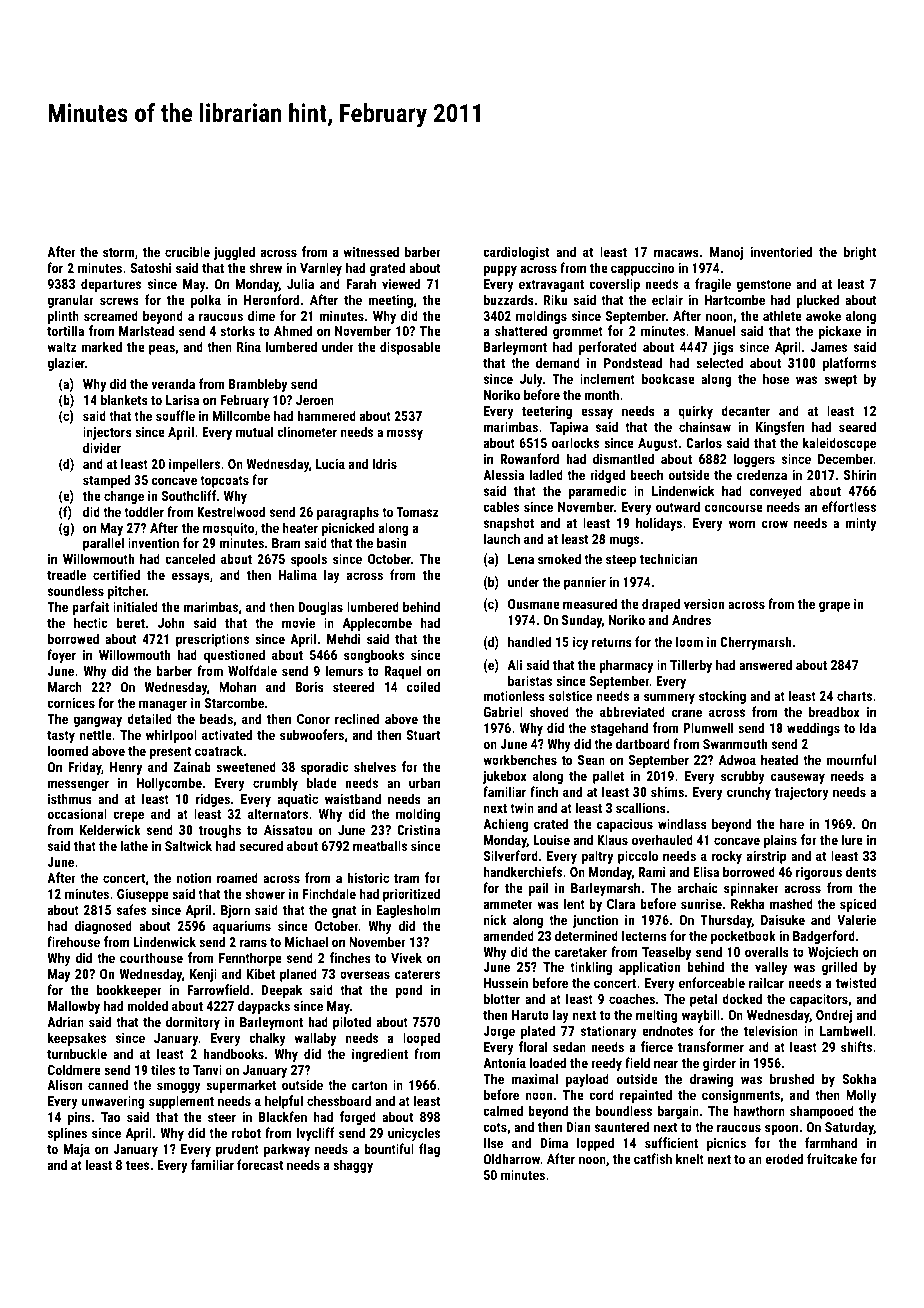 Image resolution: width=924 pixels, height=1308 pixels. What do you see at coordinates (834, 711) in the document?
I see `breadbox` at bounding box center [834, 711].
